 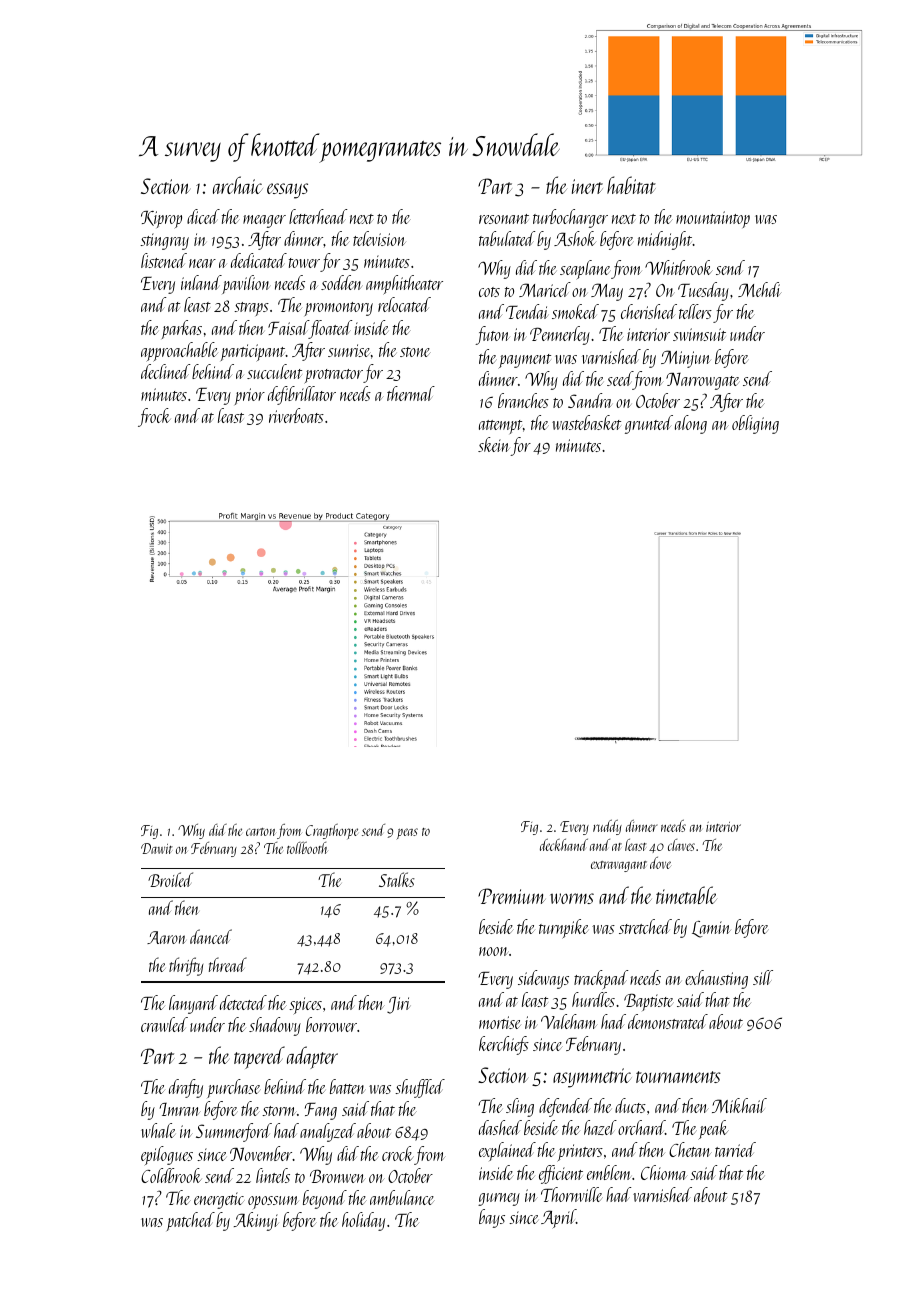 What do you see at coordinates (660, 863) in the screenshot?
I see `dove` at bounding box center [660, 863].
